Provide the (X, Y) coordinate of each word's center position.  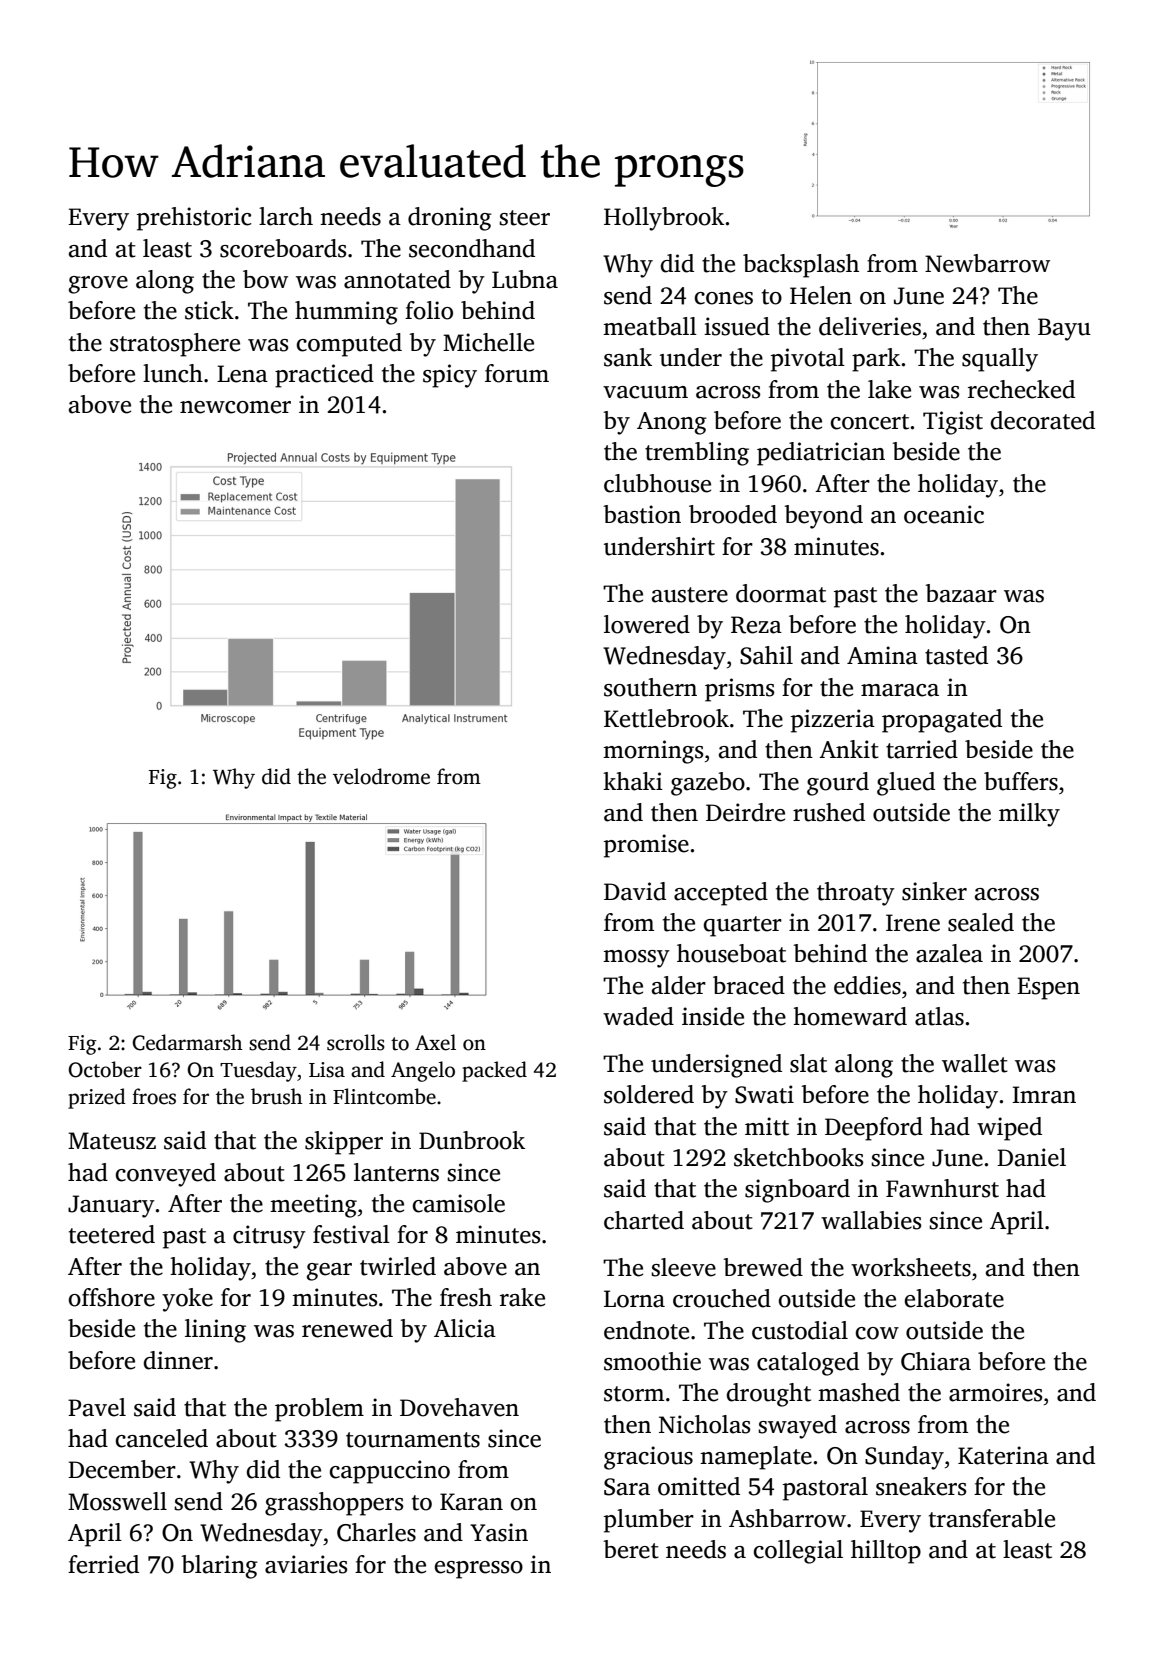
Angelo (423, 1071)
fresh (466, 1297)
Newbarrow (987, 263)
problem (319, 1410)
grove (98, 285)
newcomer (235, 407)
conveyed (166, 1175)
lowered (647, 624)
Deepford (874, 1129)
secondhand (472, 248)
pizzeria (833, 721)
